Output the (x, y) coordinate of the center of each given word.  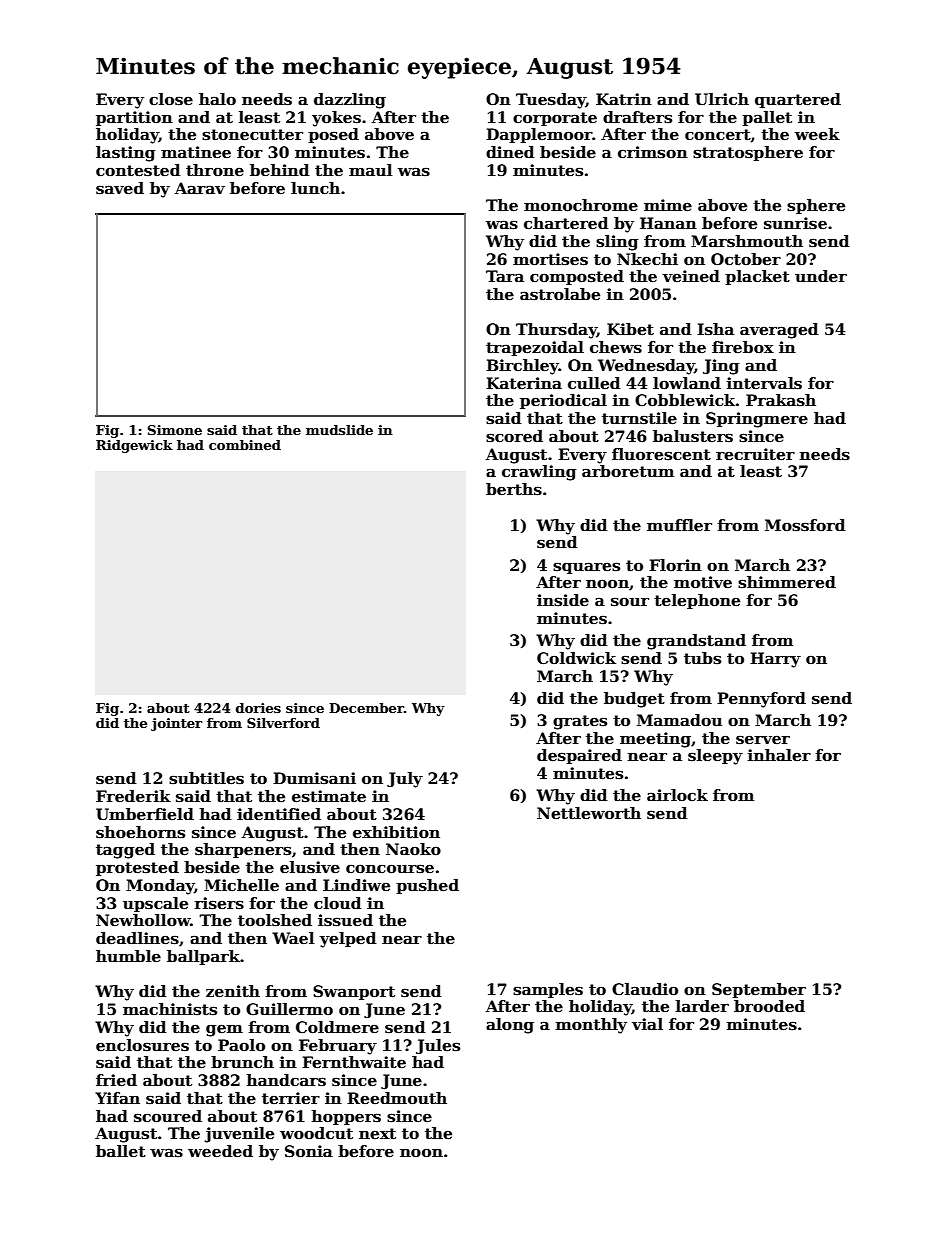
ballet (121, 1151)
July (405, 780)
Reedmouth (397, 1098)
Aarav (200, 188)
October (746, 259)
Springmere (757, 420)
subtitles (206, 778)
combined (245, 445)
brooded (769, 1006)
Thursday (556, 331)
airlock (677, 795)
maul (371, 170)
